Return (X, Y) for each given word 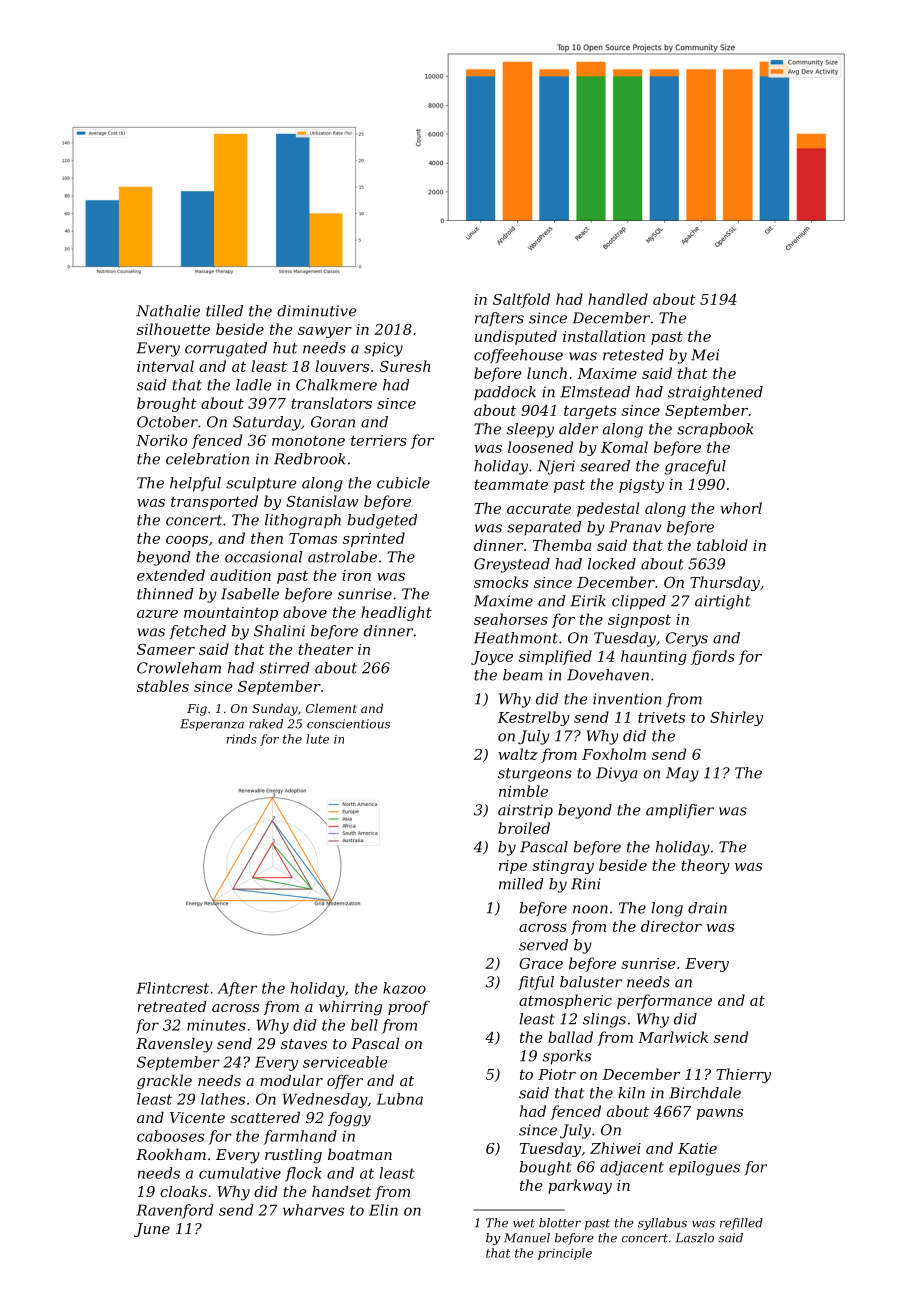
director (671, 926)
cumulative (240, 1173)
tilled (224, 311)
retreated (172, 1006)
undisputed (516, 337)
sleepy (530, 430)
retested (633, 355)
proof (409, 1008)
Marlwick (673, 1037)
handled (618, 299)
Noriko (161, 440)
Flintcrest (172, 988)
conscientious (348, 724)
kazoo (404, 988)
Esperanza (212, 725)
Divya (616, 774)
